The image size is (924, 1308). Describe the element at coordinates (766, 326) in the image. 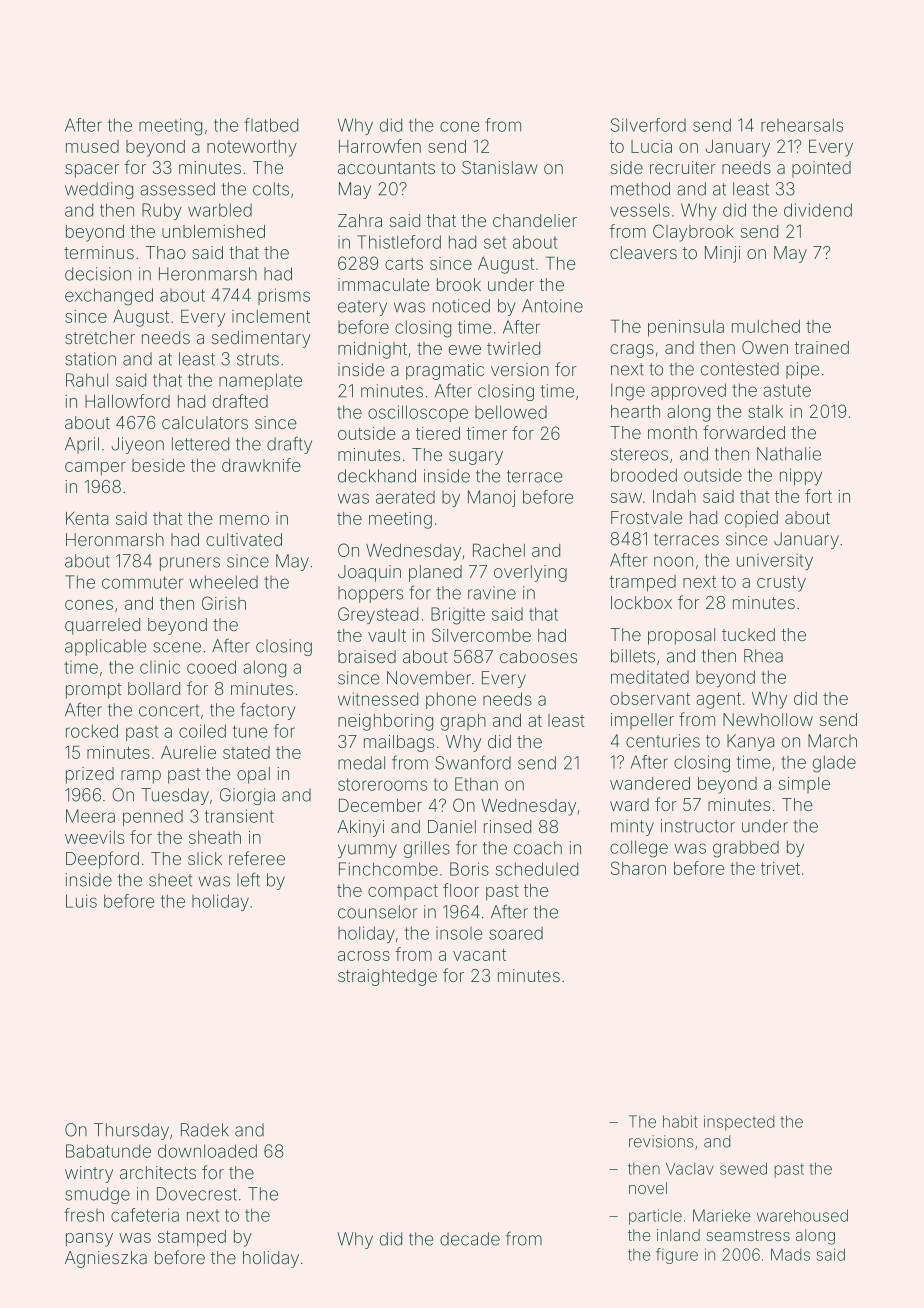

I see `mulched` at that location.
